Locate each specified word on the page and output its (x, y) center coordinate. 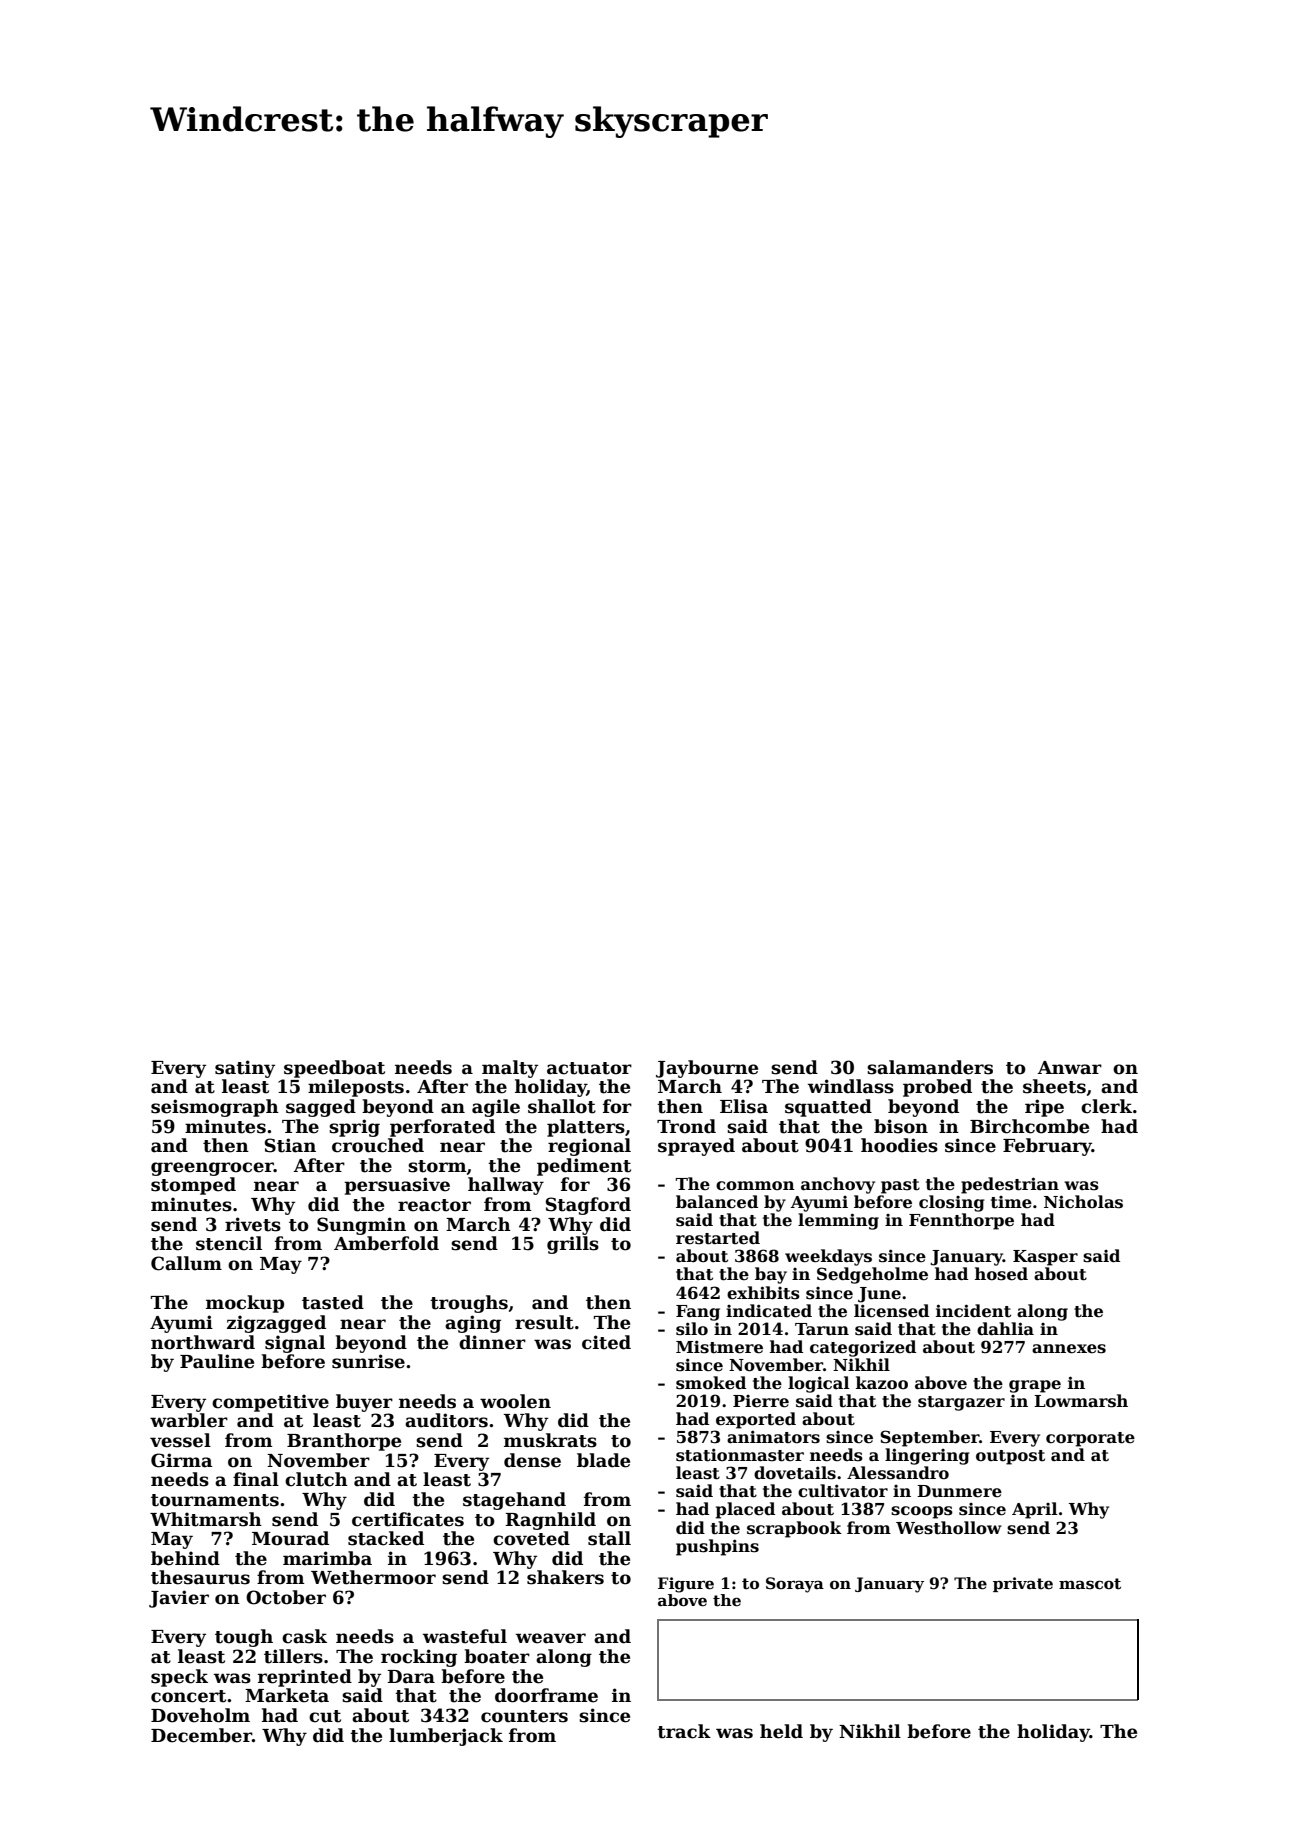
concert (188, 1696)
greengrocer (212, 1169)
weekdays (828, 1257)
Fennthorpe (961, 1221)
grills (573, 1245)
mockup (245, 1304)
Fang (698, 1313)
